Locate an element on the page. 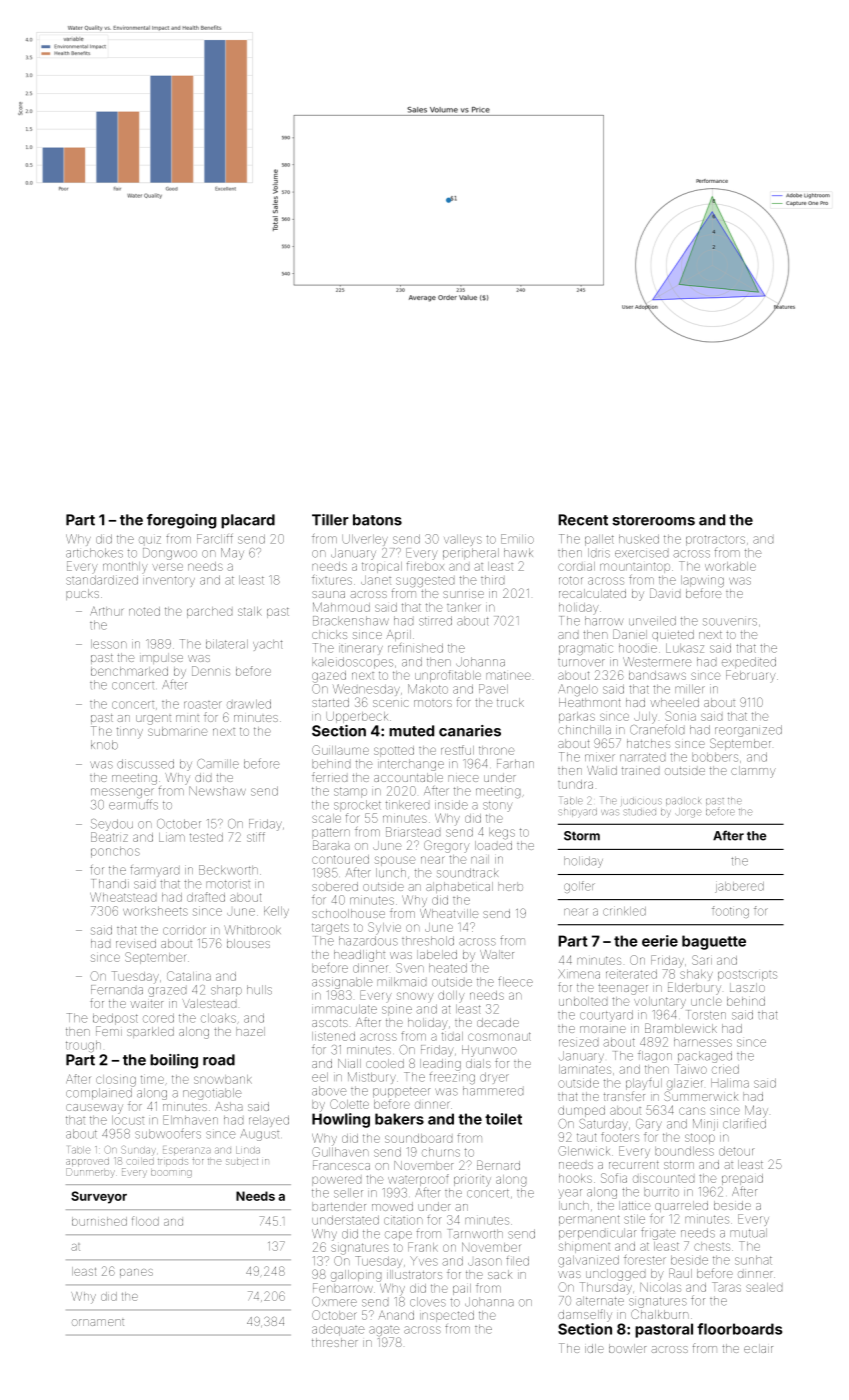 This document has height=1400, width=849. artichokes is located at coordinates (94, 553).
